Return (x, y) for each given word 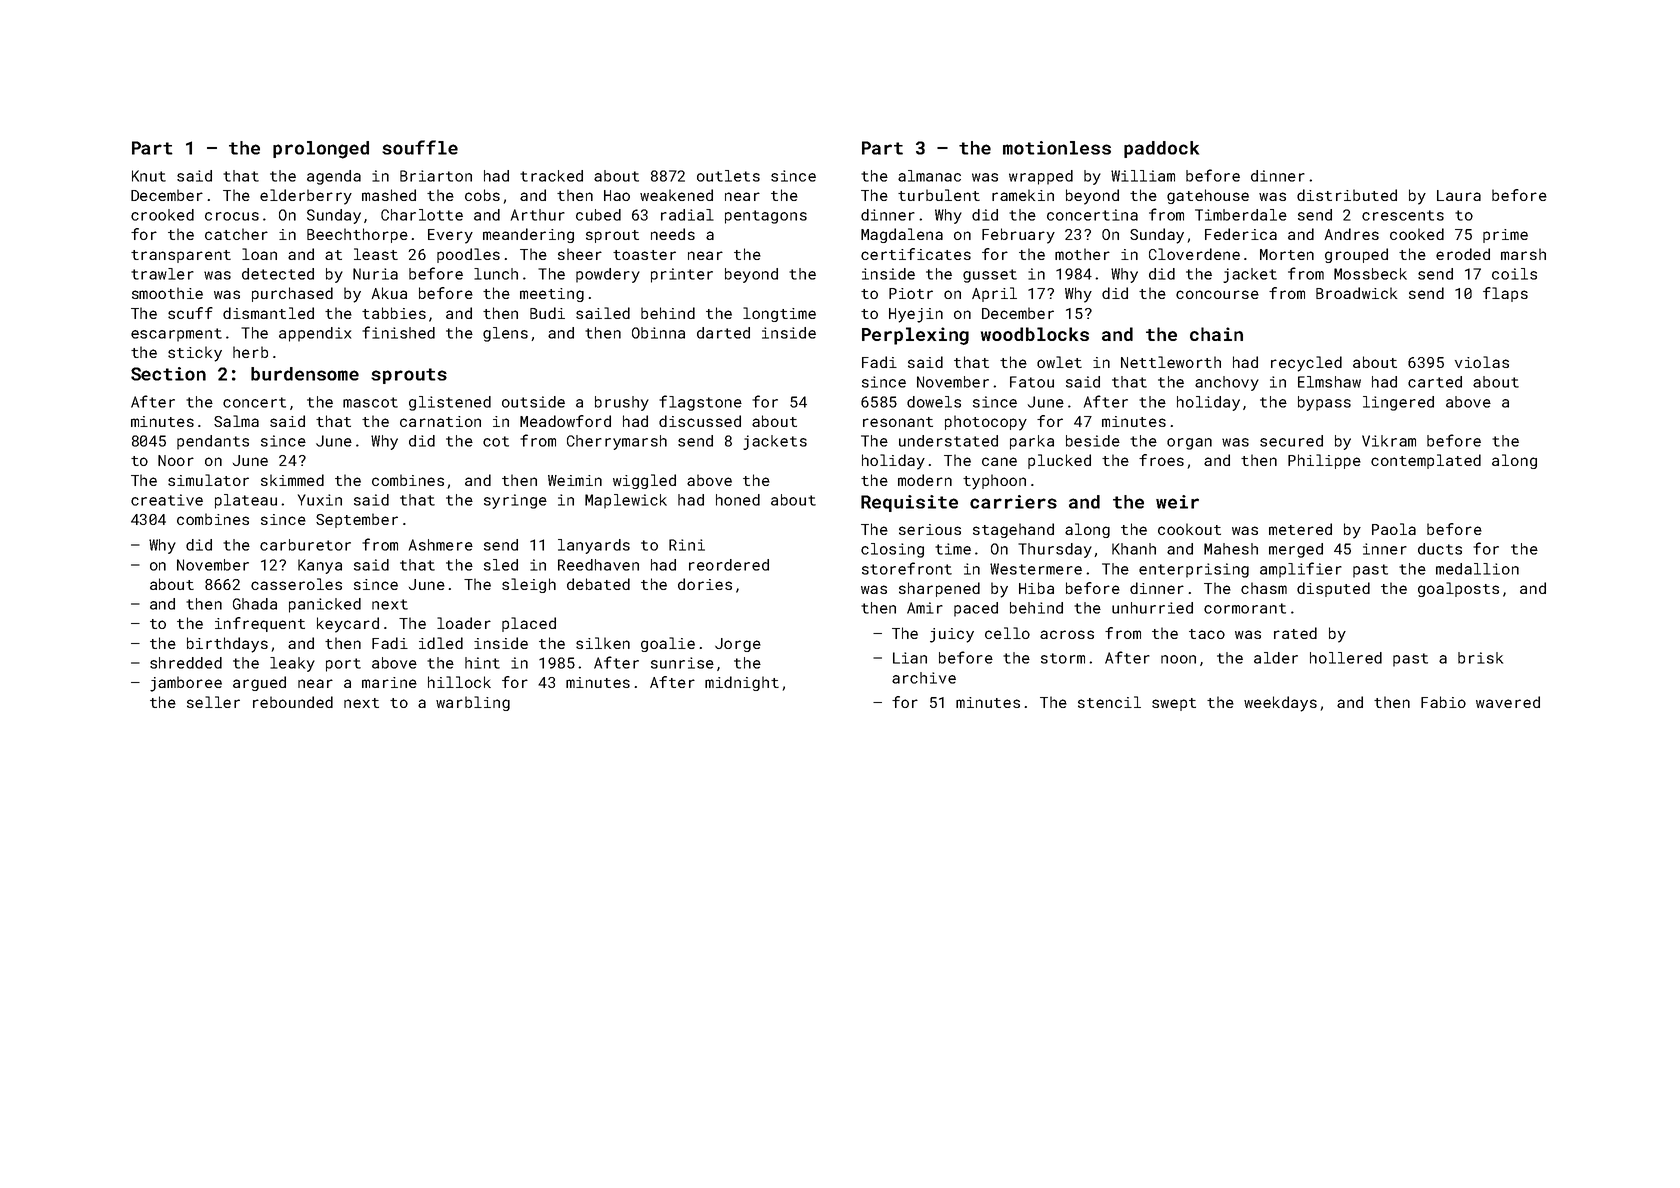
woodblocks (1035, 334)
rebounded (293, 702)
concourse (1217, 294)
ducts (1440, 549)
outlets (728, 176)
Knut (149, 176)
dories (705, 584)
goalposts (1458, 589)
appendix (315, 334)
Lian (910, 658)
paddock (1161, 149)
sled (501, 565)
